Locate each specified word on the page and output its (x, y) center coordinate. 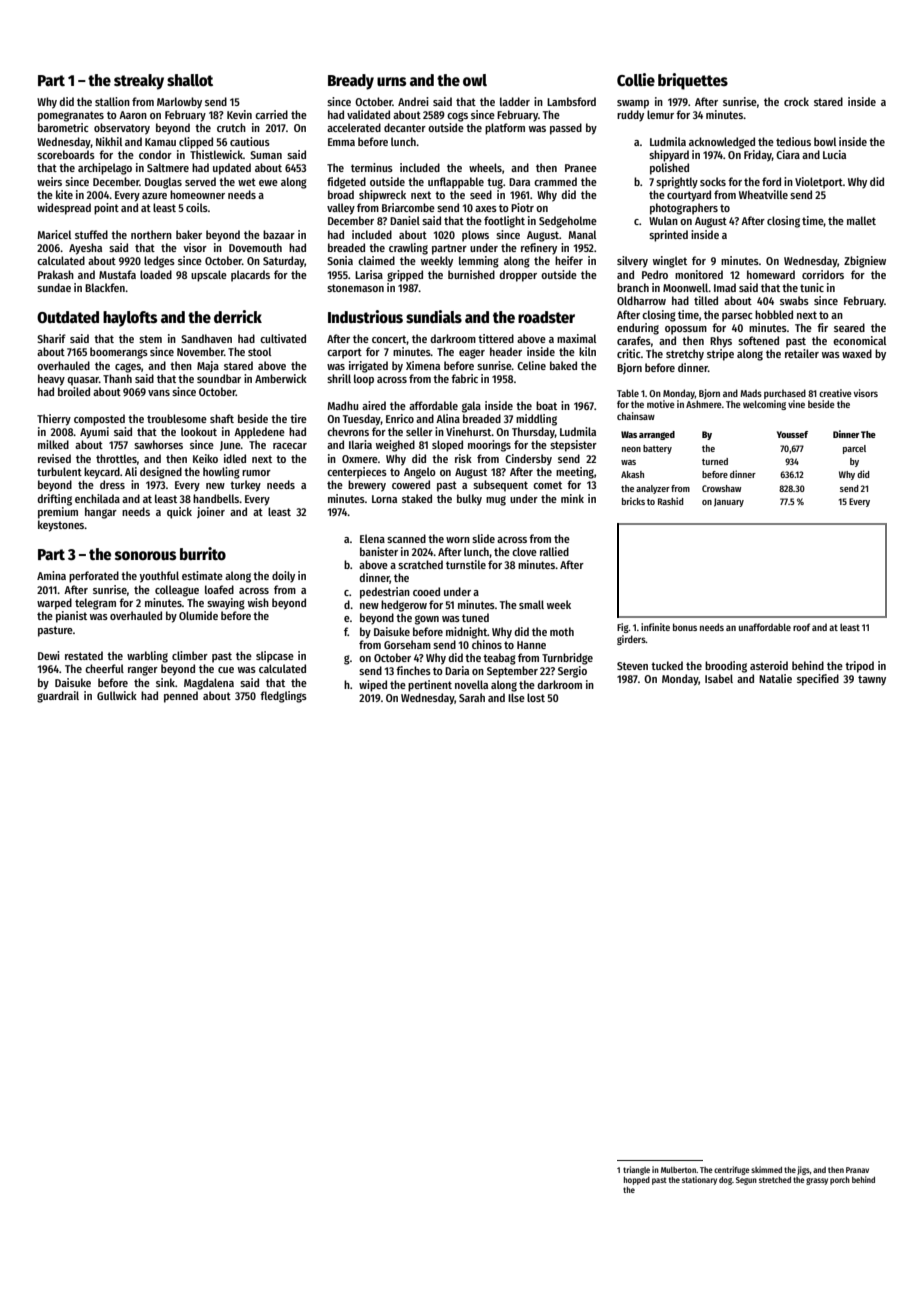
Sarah (472, 697)
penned (181, 697)
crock (796, 101)
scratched (420, 564)
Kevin (239, 114)
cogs (457, 117)
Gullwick (117, 695)
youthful (159, 577)
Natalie (775, 678)
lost (536, 697)
